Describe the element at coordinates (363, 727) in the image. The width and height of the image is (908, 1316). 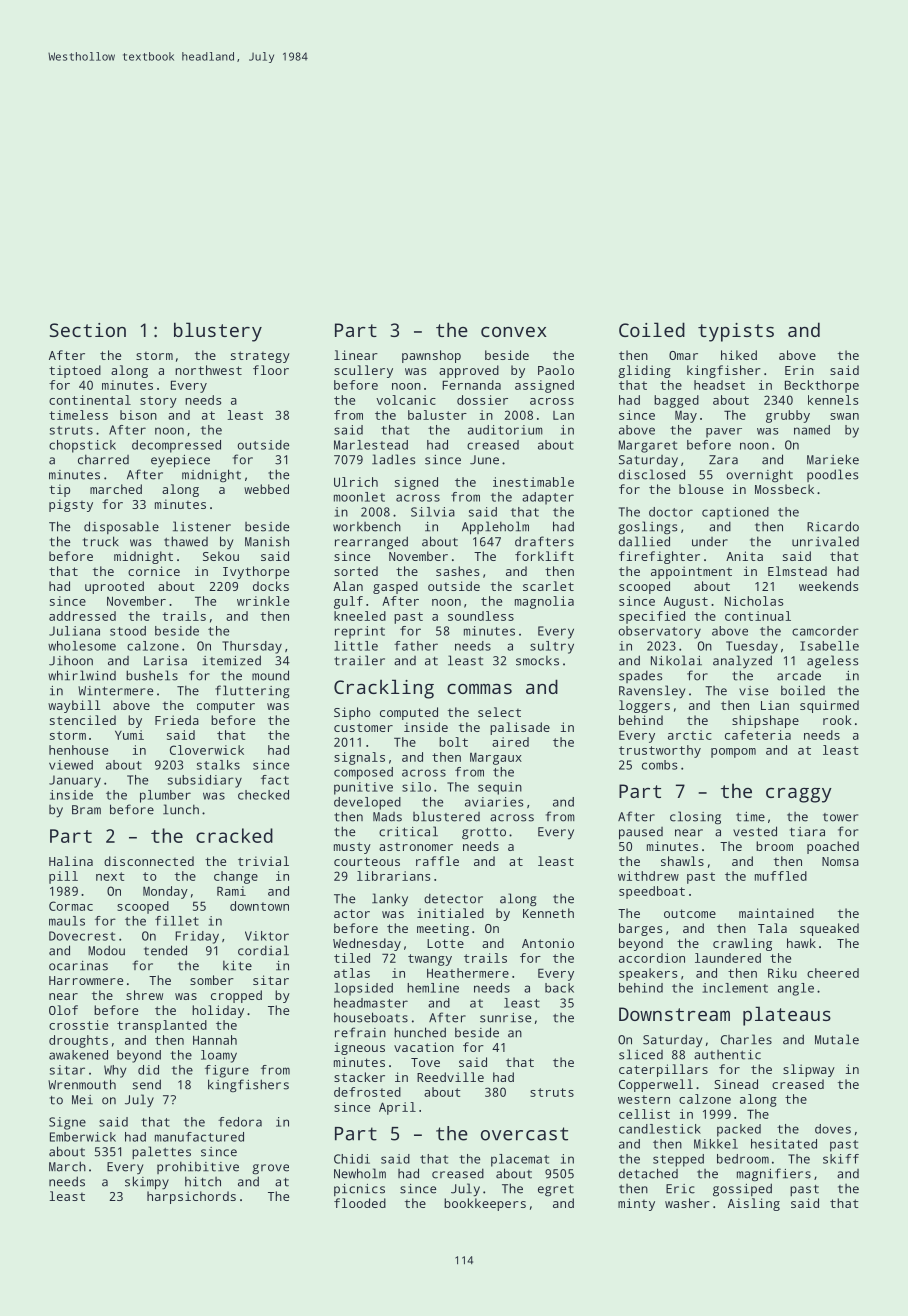
I see `customer` at that location.
